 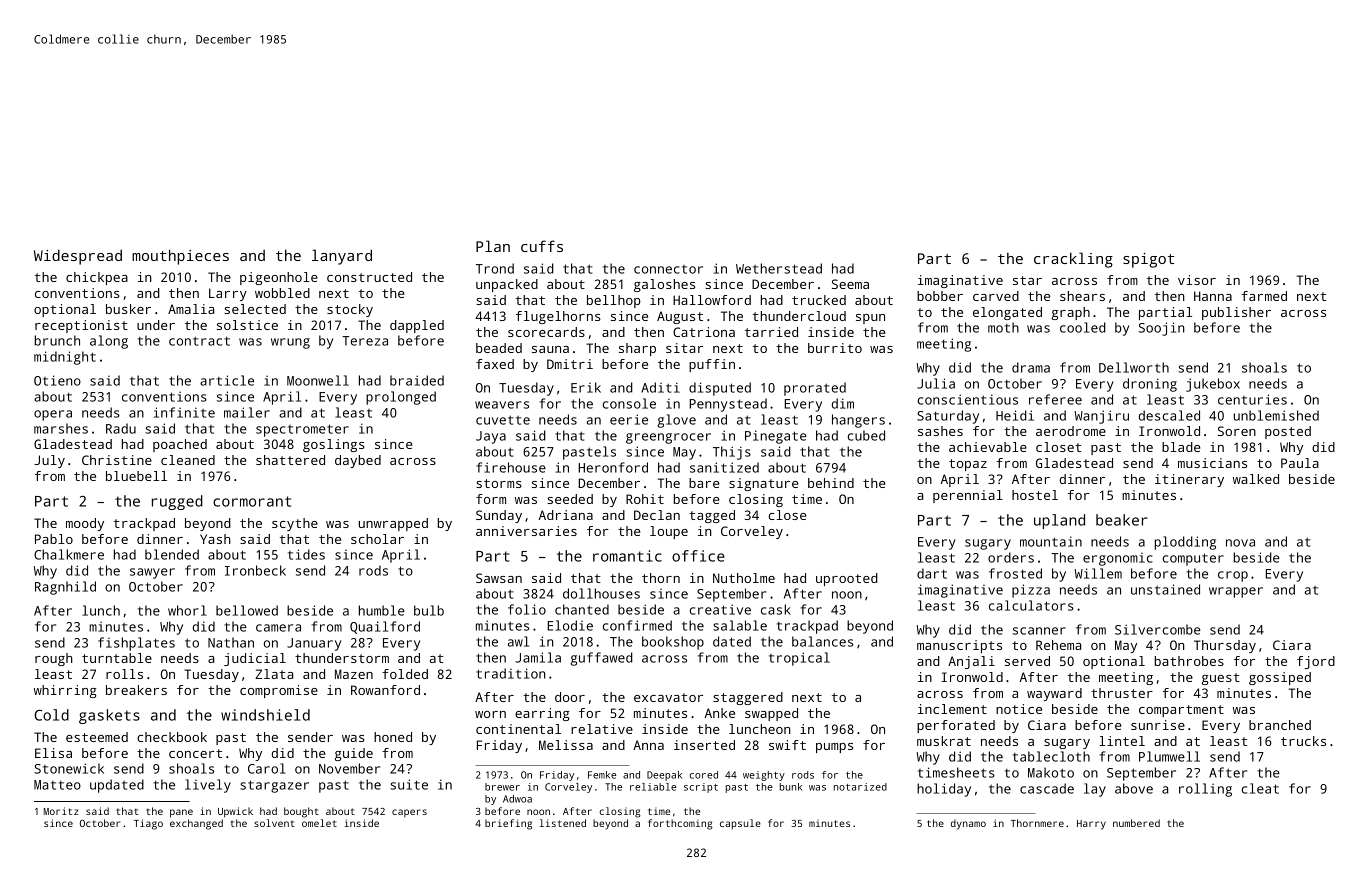 What do you see at coordinates (698, 556) in the screenshot?
I see `office` at bounding box center [698, 556].
